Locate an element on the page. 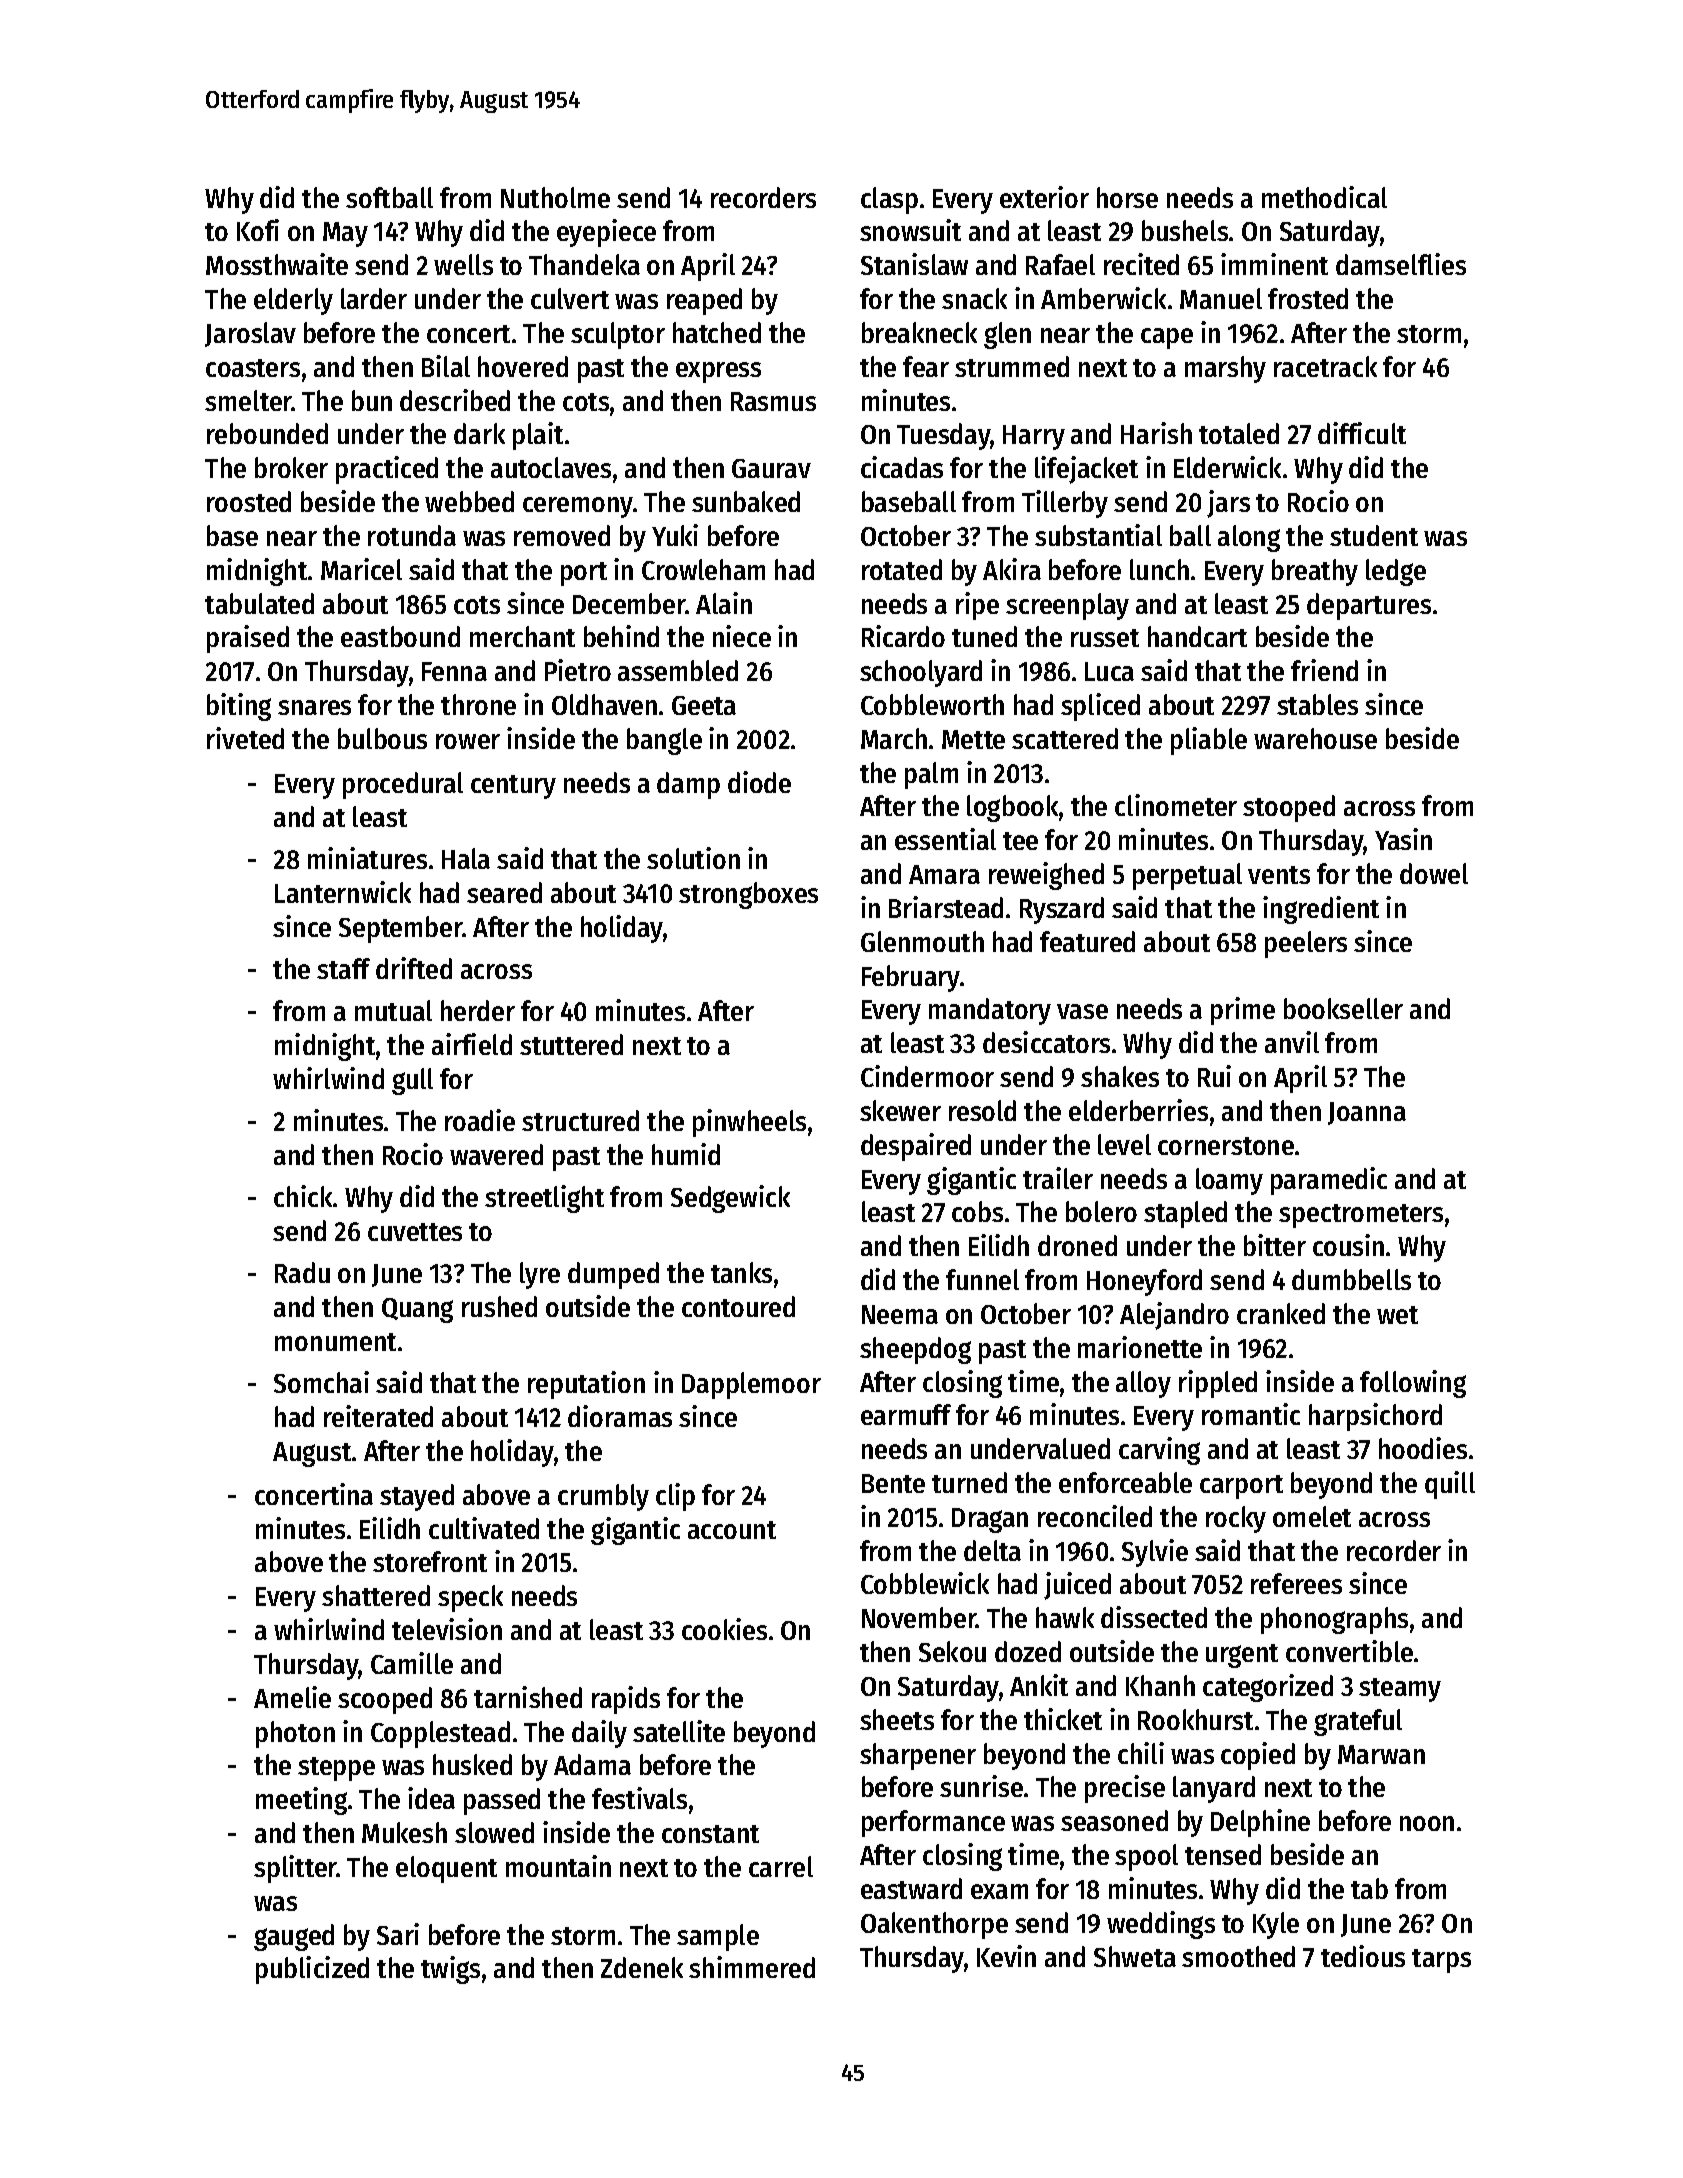 This page has width=1683, height=2178. tarps is located at coordinates (1441, 1961).
